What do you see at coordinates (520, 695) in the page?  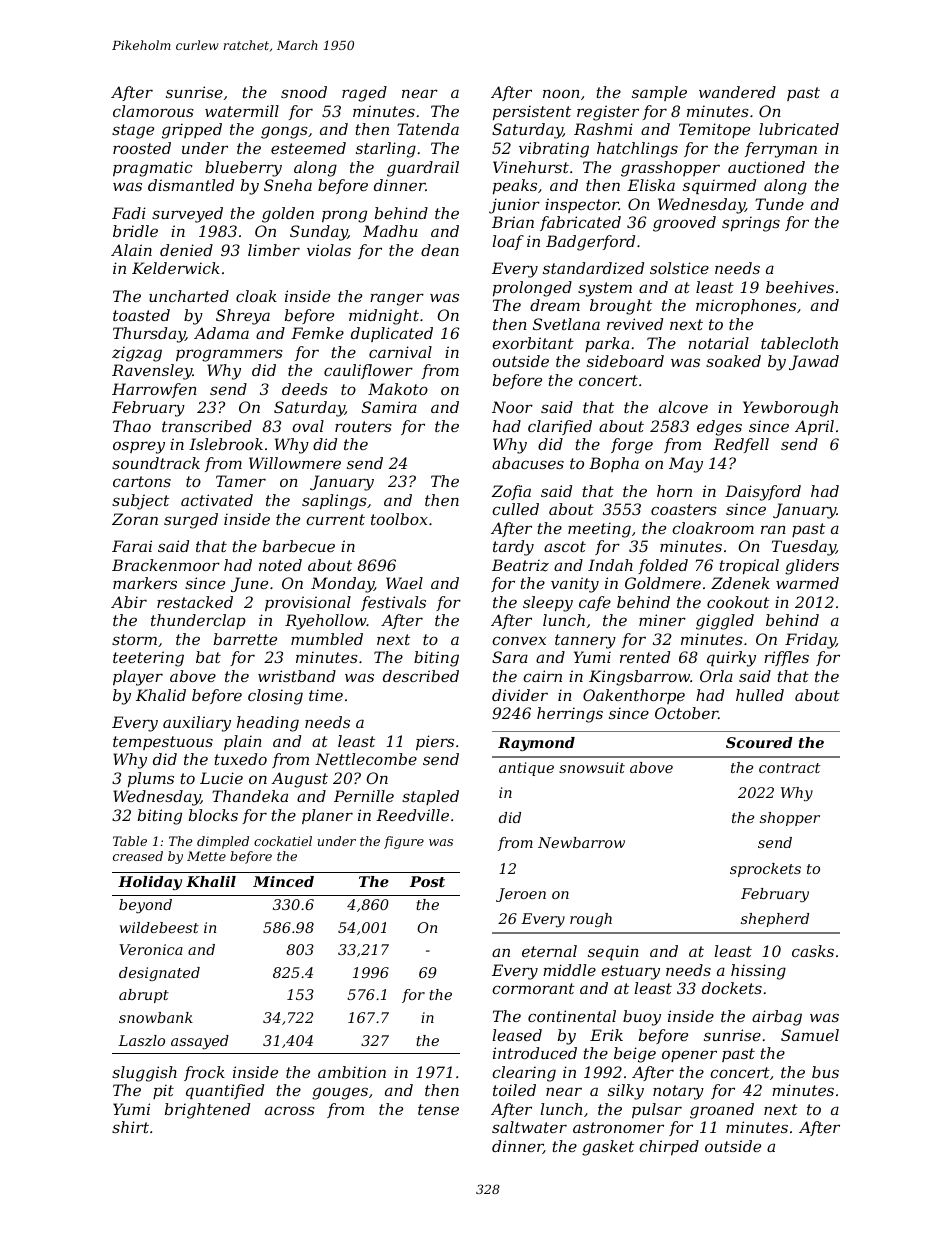 I see `divider` at bounding box center [520, 695].
